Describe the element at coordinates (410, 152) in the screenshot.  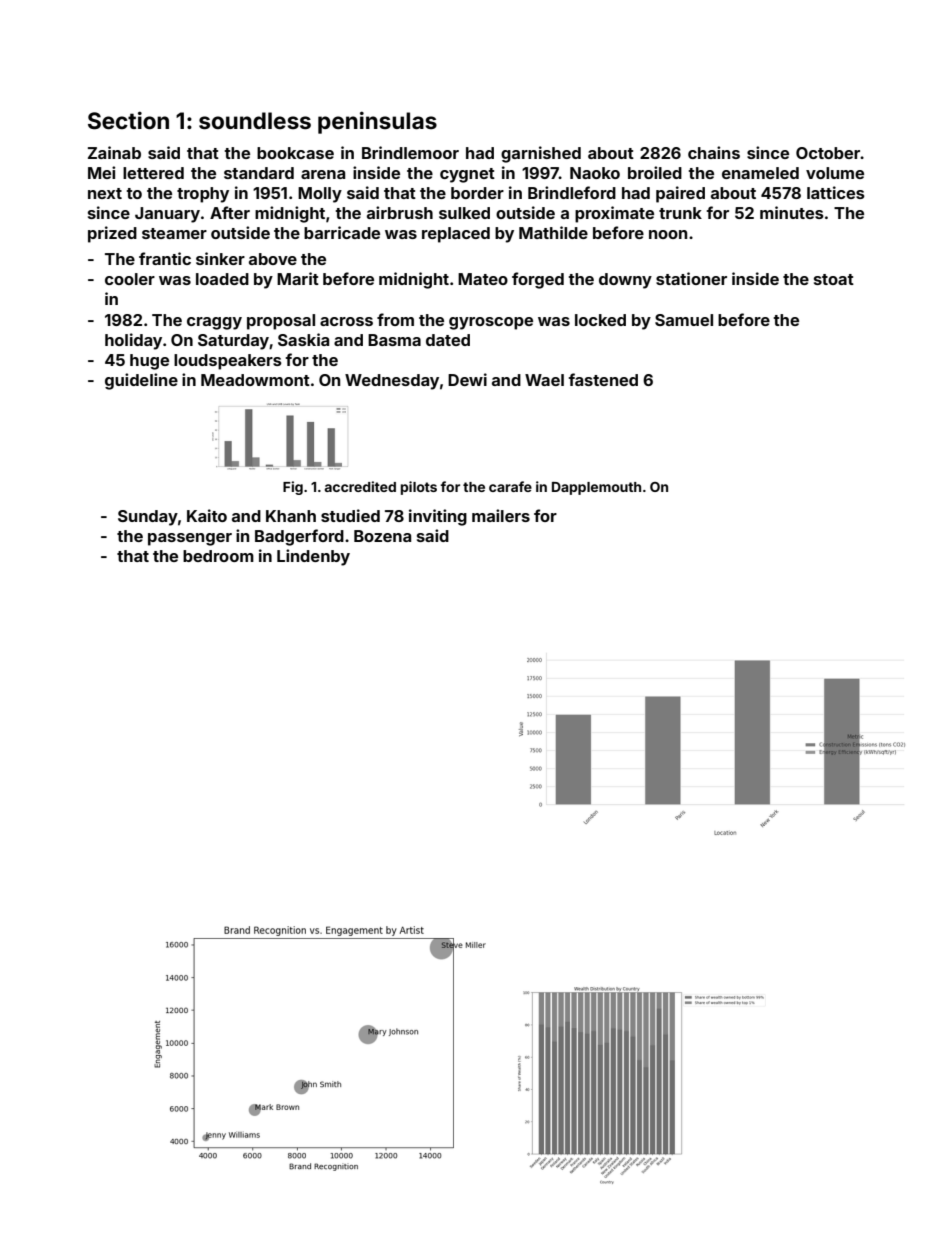
I see `Brindlemoor` at that location.
